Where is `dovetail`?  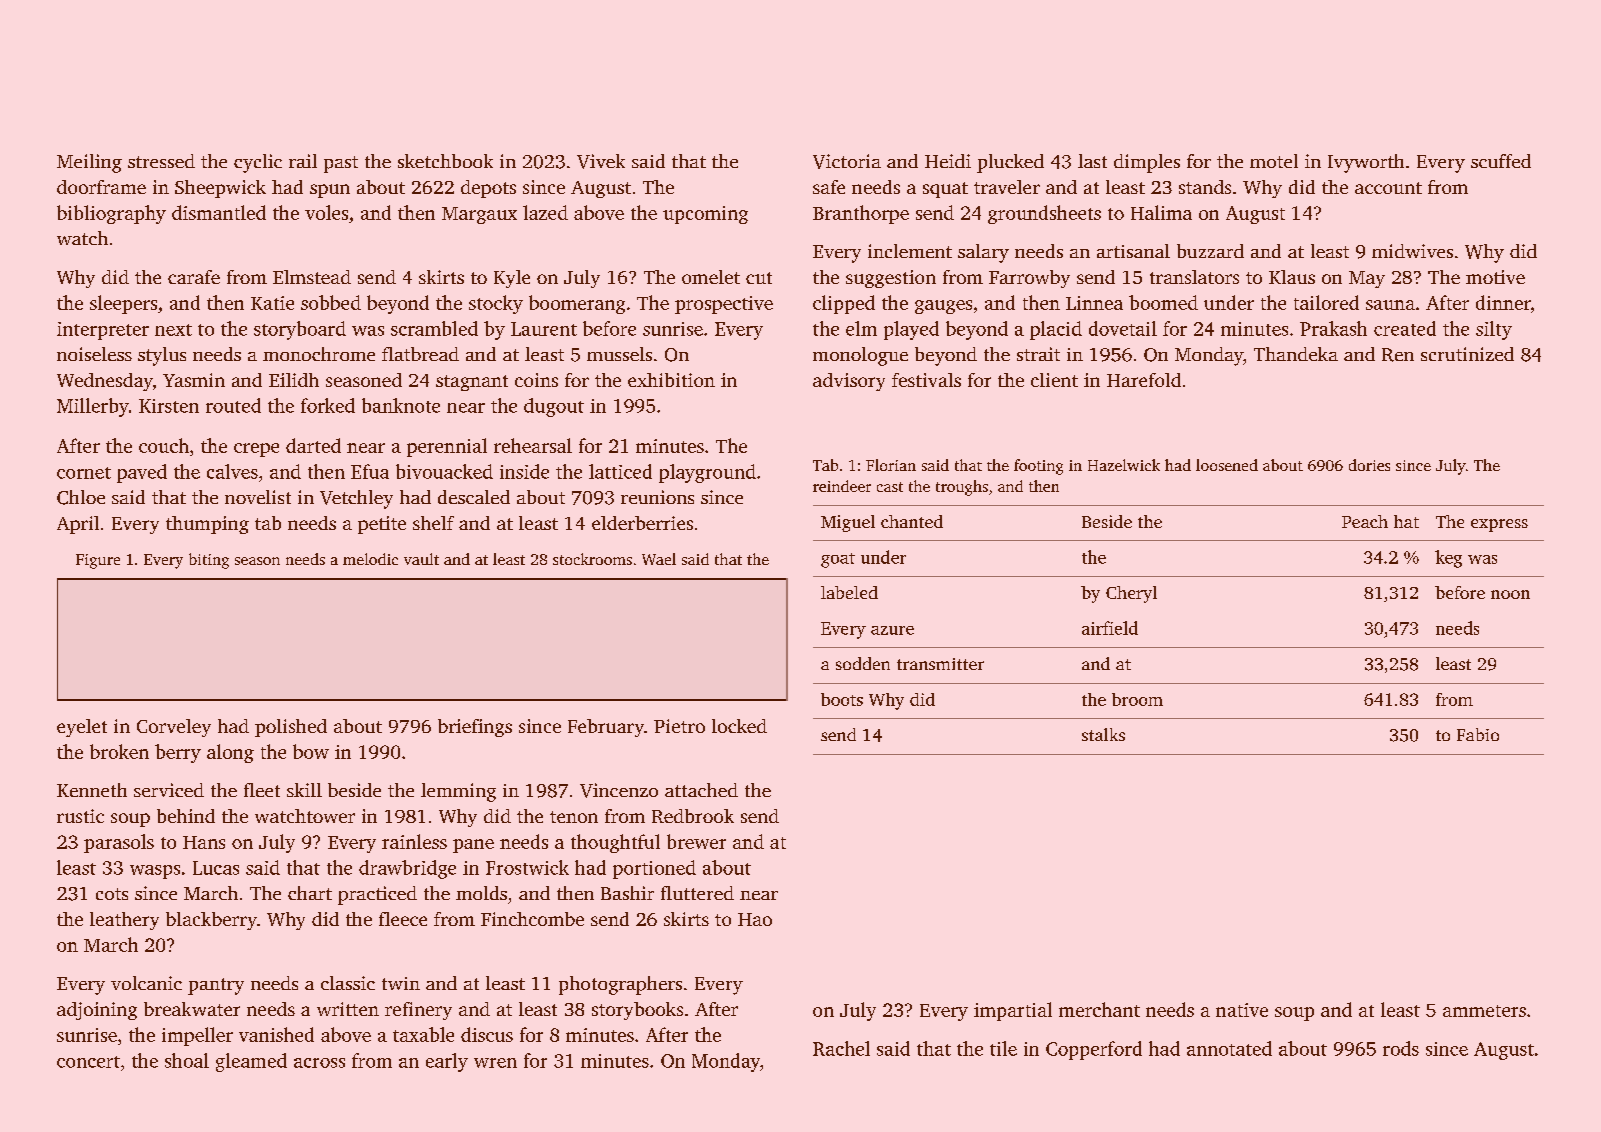
dovetail is located at coordinates (1123, 328).
